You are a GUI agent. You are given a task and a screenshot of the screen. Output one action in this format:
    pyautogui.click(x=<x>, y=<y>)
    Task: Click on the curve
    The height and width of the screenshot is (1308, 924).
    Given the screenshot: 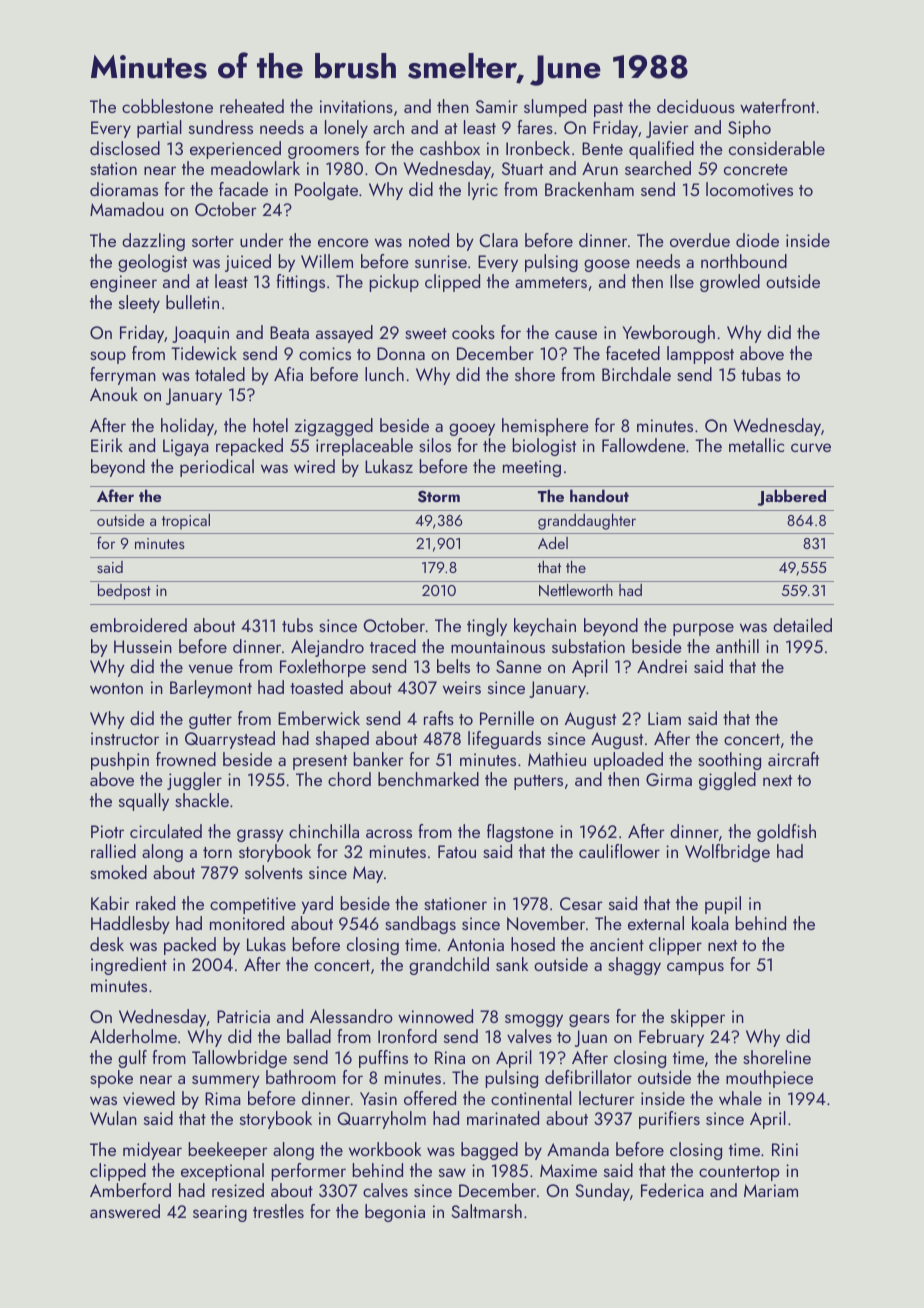 What is the action you would take?
    pyautogui.click(x=811, y=447)
